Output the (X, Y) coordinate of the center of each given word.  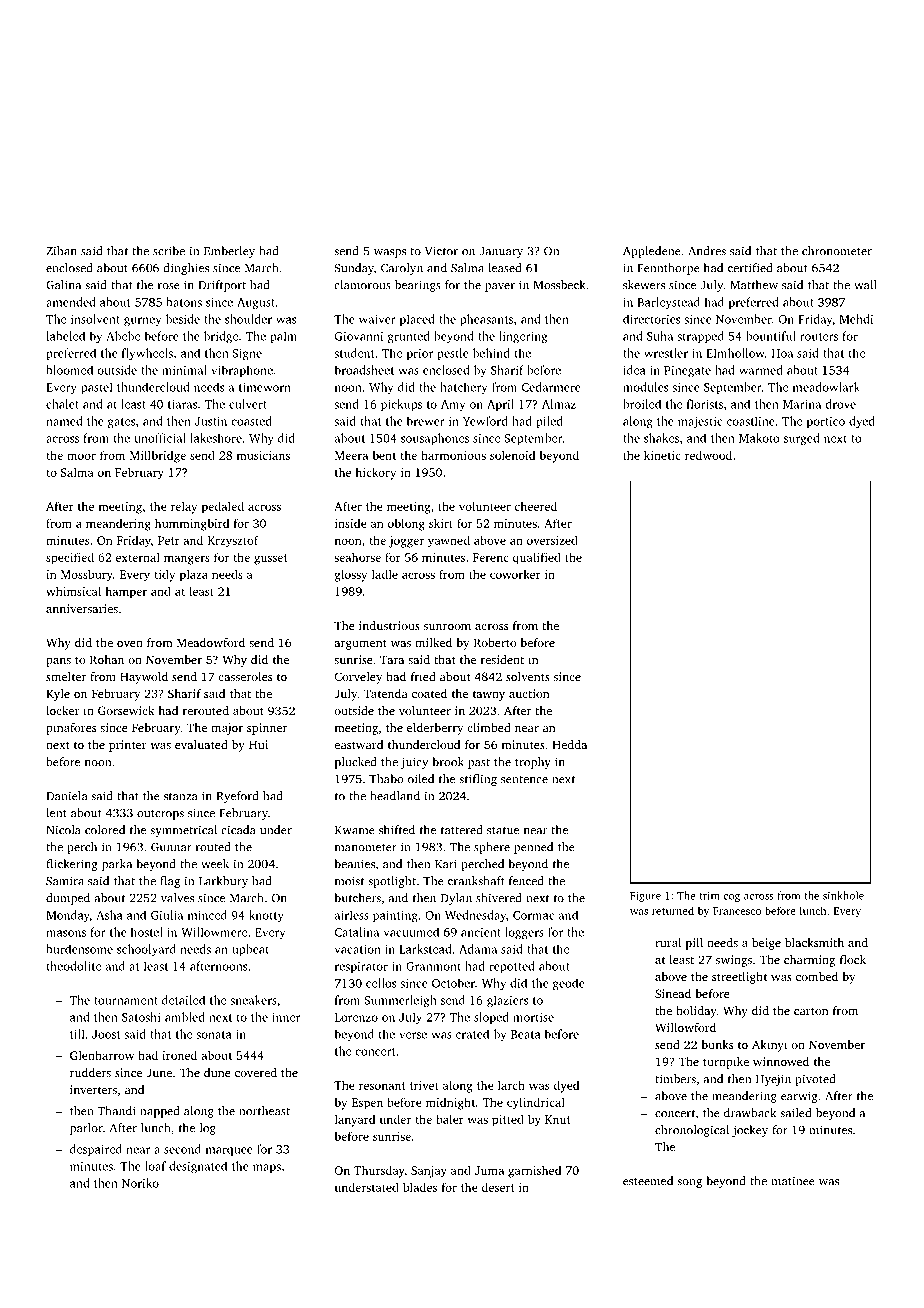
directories (651, 319)
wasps (390, 253)
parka (117, 865)
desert (498, 1187)
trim (709, 895)
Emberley (229, 252)
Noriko (140, 1183)
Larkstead (425, 949)
